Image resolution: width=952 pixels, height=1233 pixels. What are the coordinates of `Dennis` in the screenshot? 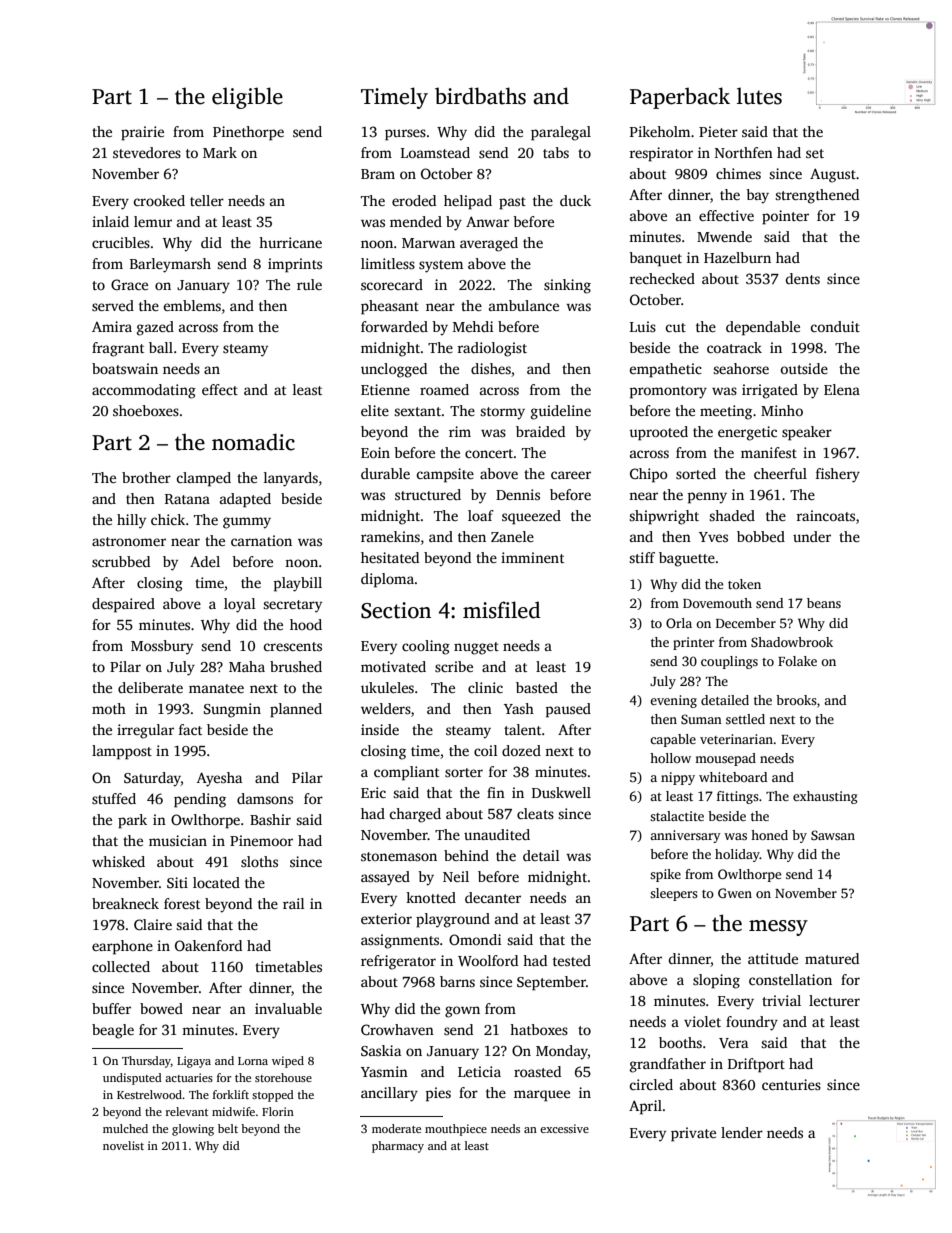 It's located at (518, 494).
